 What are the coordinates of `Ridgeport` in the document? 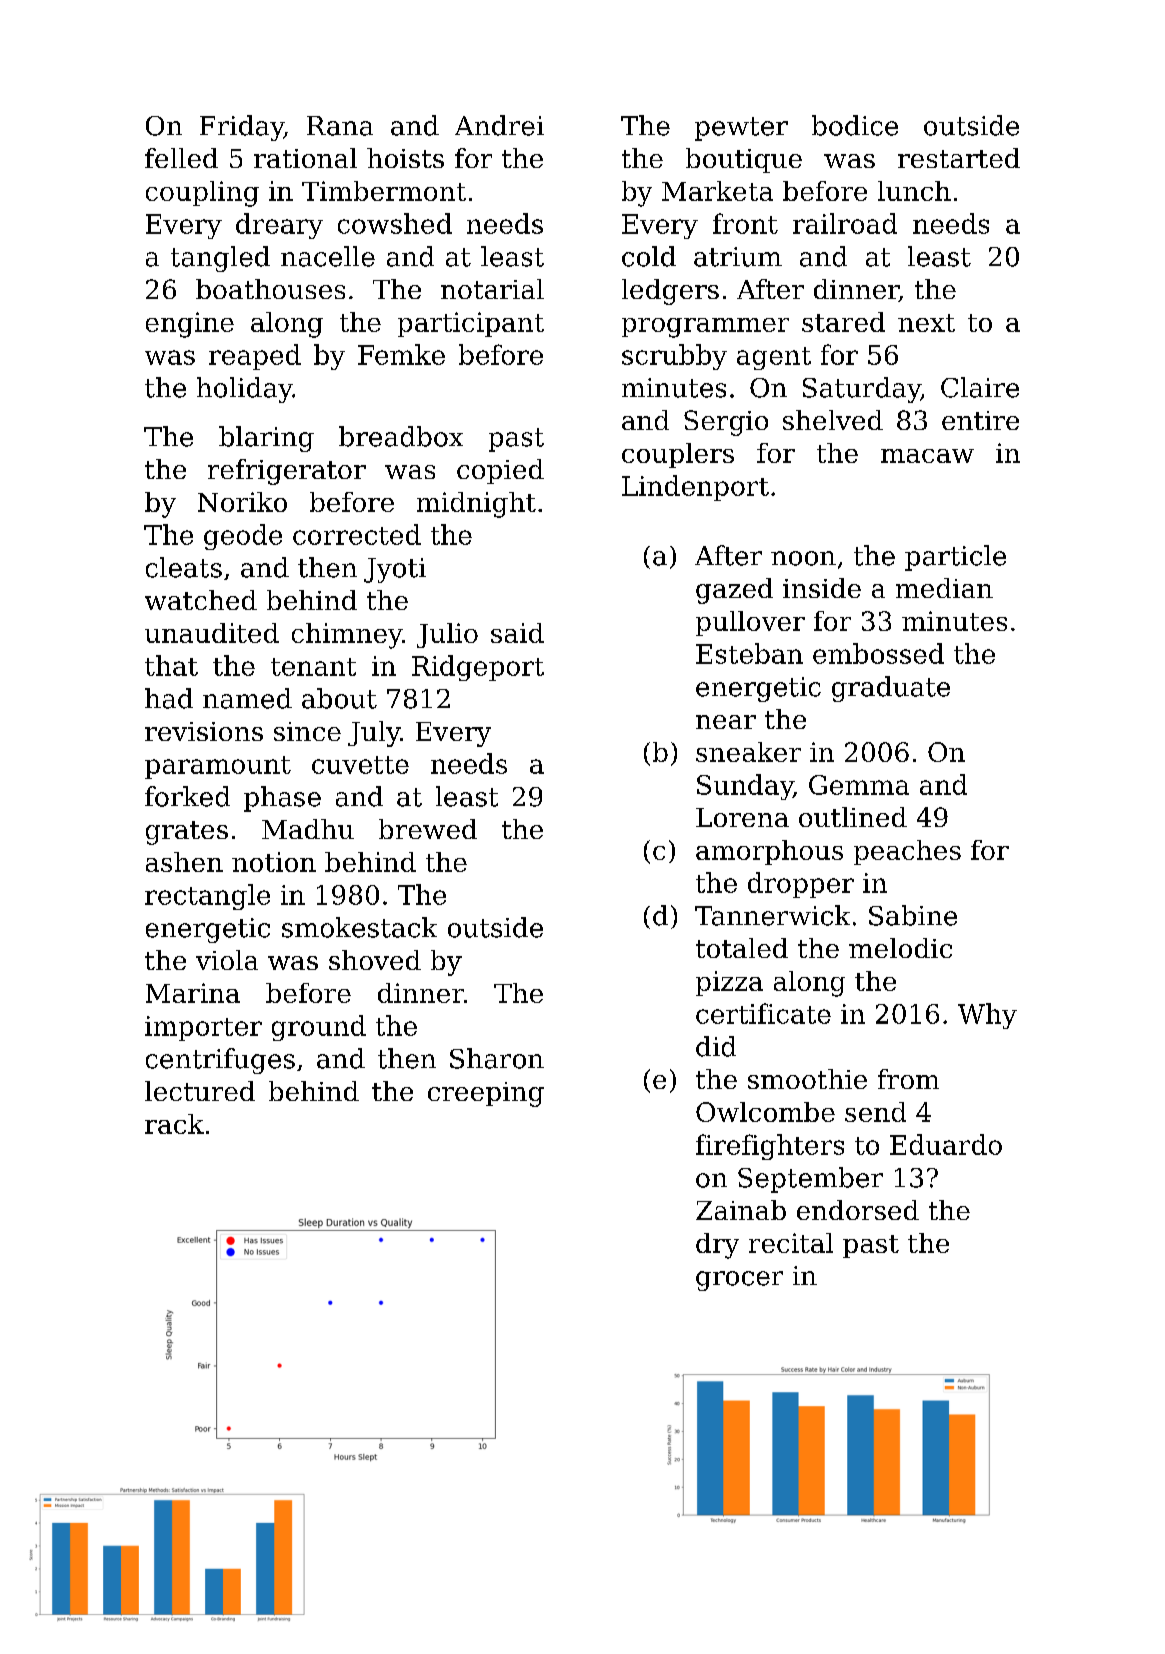 It's located at (478, 668).
